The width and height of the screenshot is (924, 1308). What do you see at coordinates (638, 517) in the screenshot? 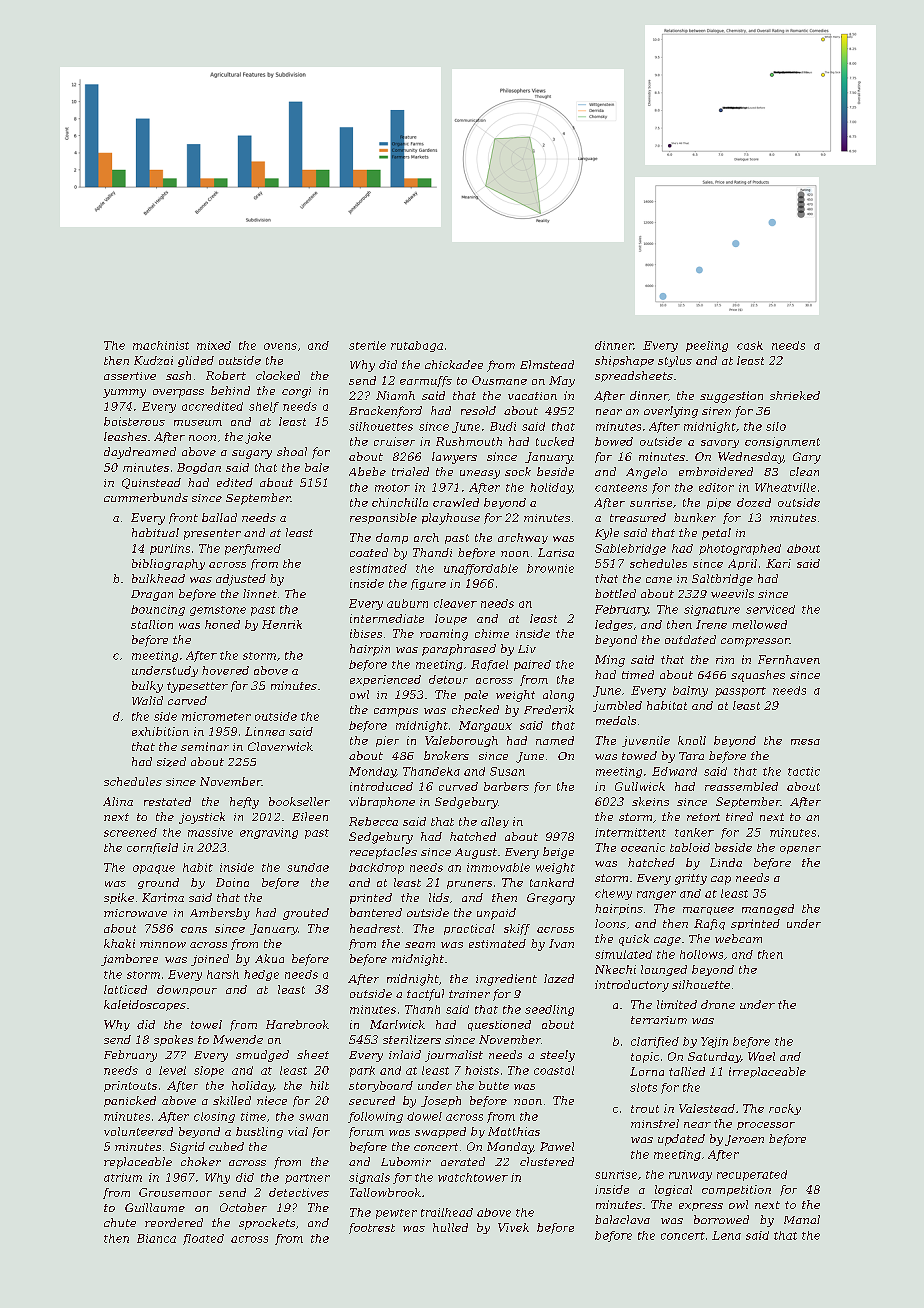
I see `treasured` at bounding box center [638, 517].
